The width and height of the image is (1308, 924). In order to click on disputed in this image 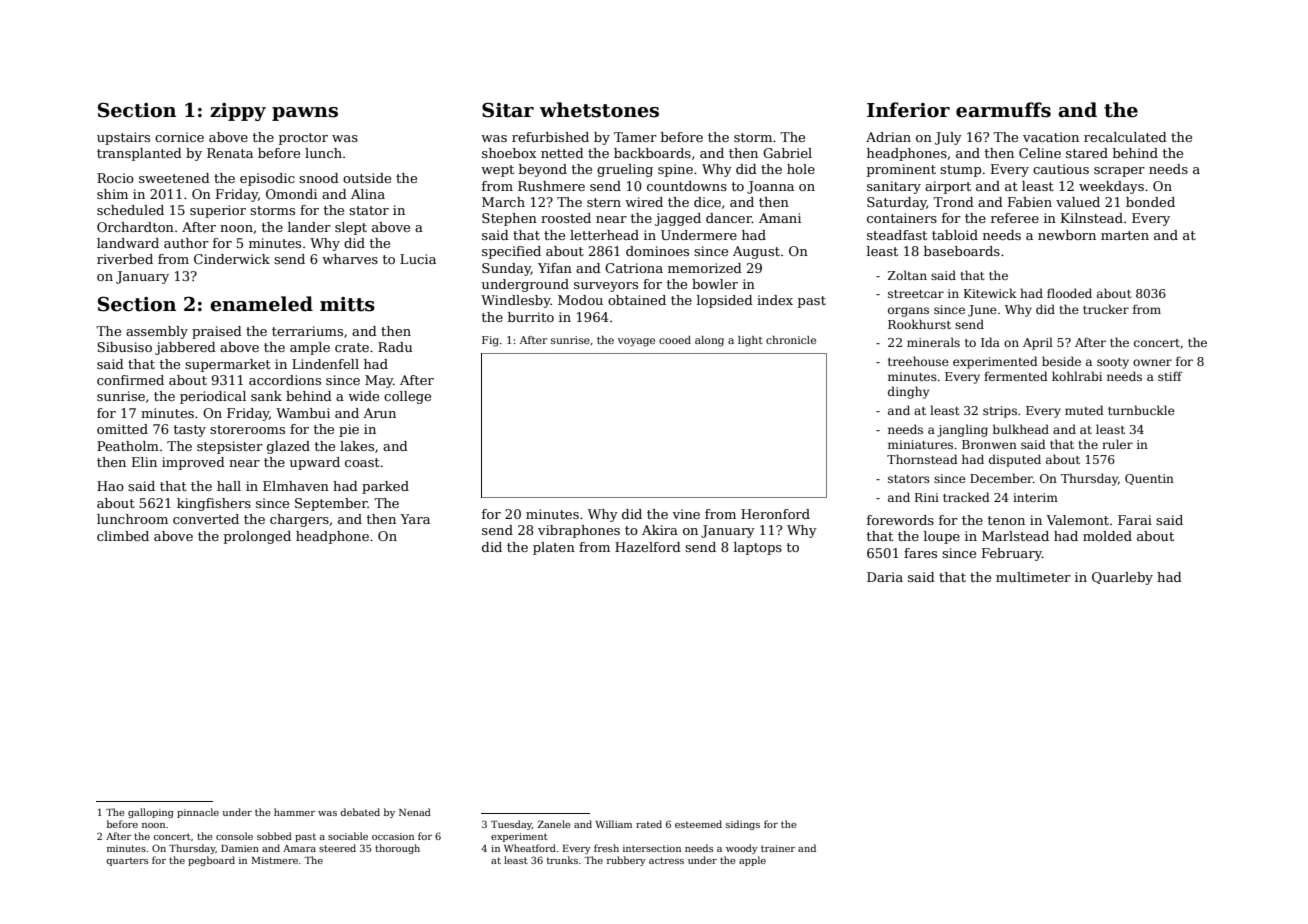, I will do `click(1015, 460)`.
